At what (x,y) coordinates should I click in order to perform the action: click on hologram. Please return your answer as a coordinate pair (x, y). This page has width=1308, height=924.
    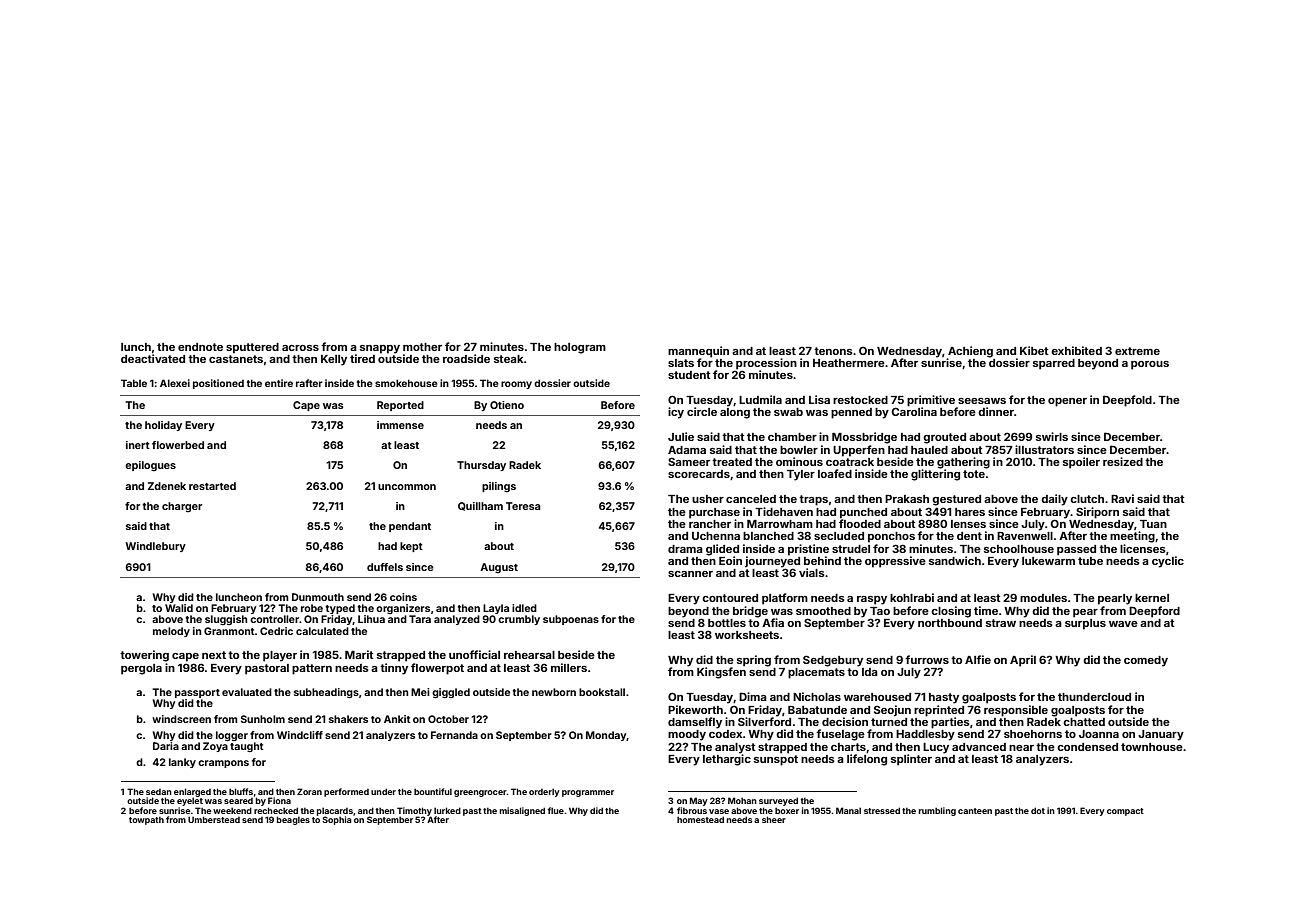
    Looking at the image, I should click on (580, 348).
